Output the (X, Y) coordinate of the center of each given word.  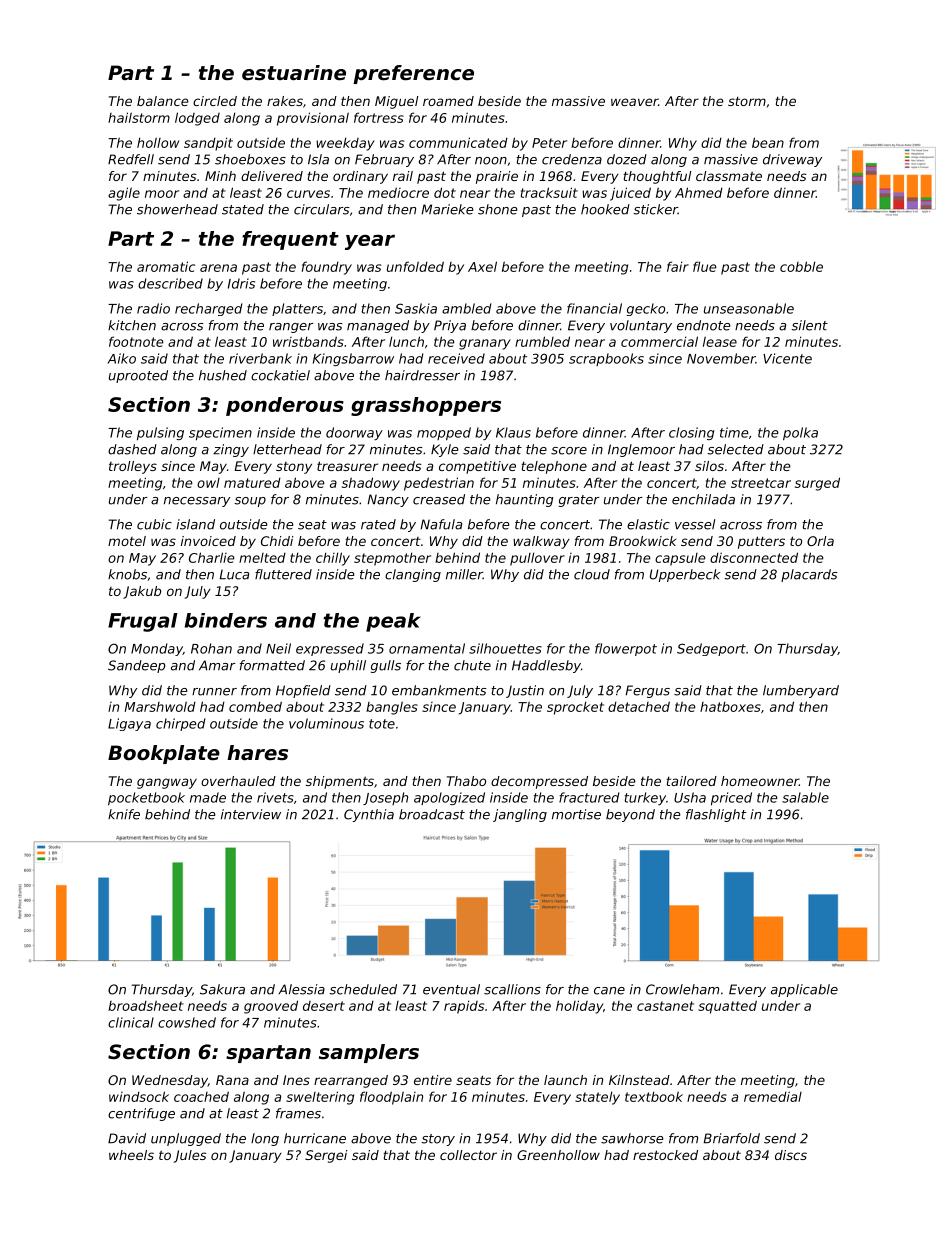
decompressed (539, 782)
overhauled (238, 781)
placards (809, 575)
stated (243, 209)
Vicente (787, 358)
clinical (131, 1022)
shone (498, 209)
